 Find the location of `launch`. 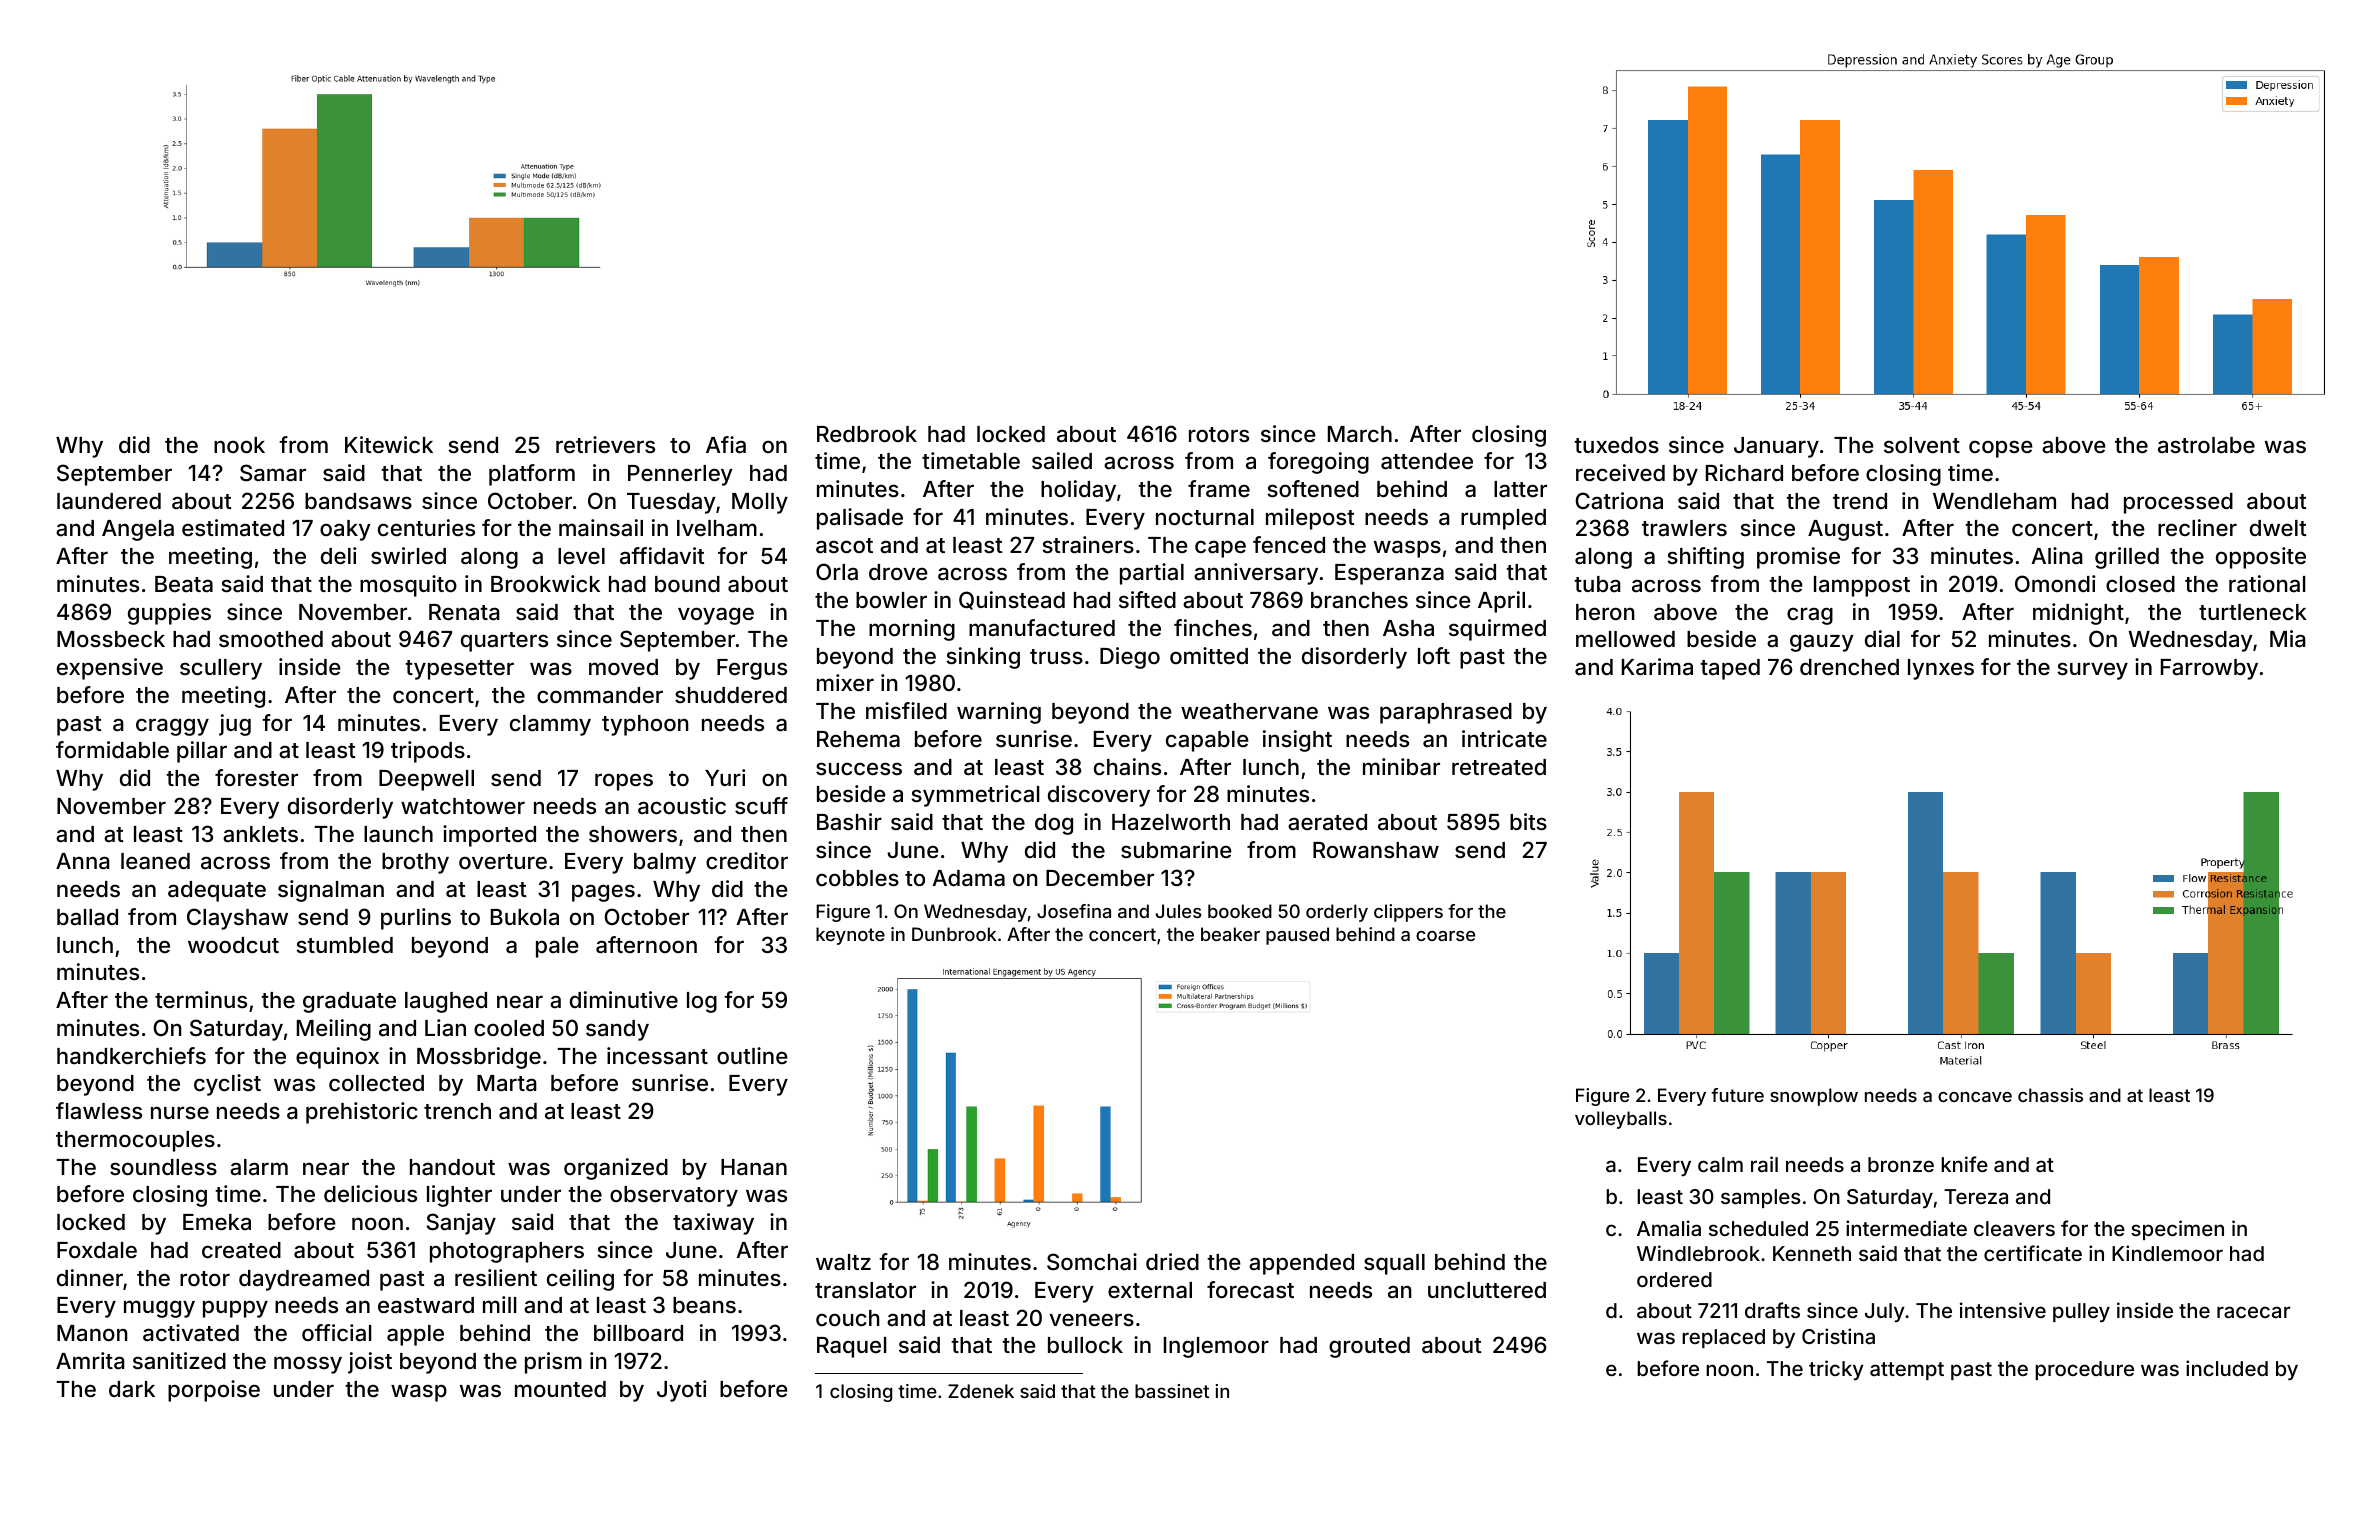

launch is located at coordinates (398, 834).
